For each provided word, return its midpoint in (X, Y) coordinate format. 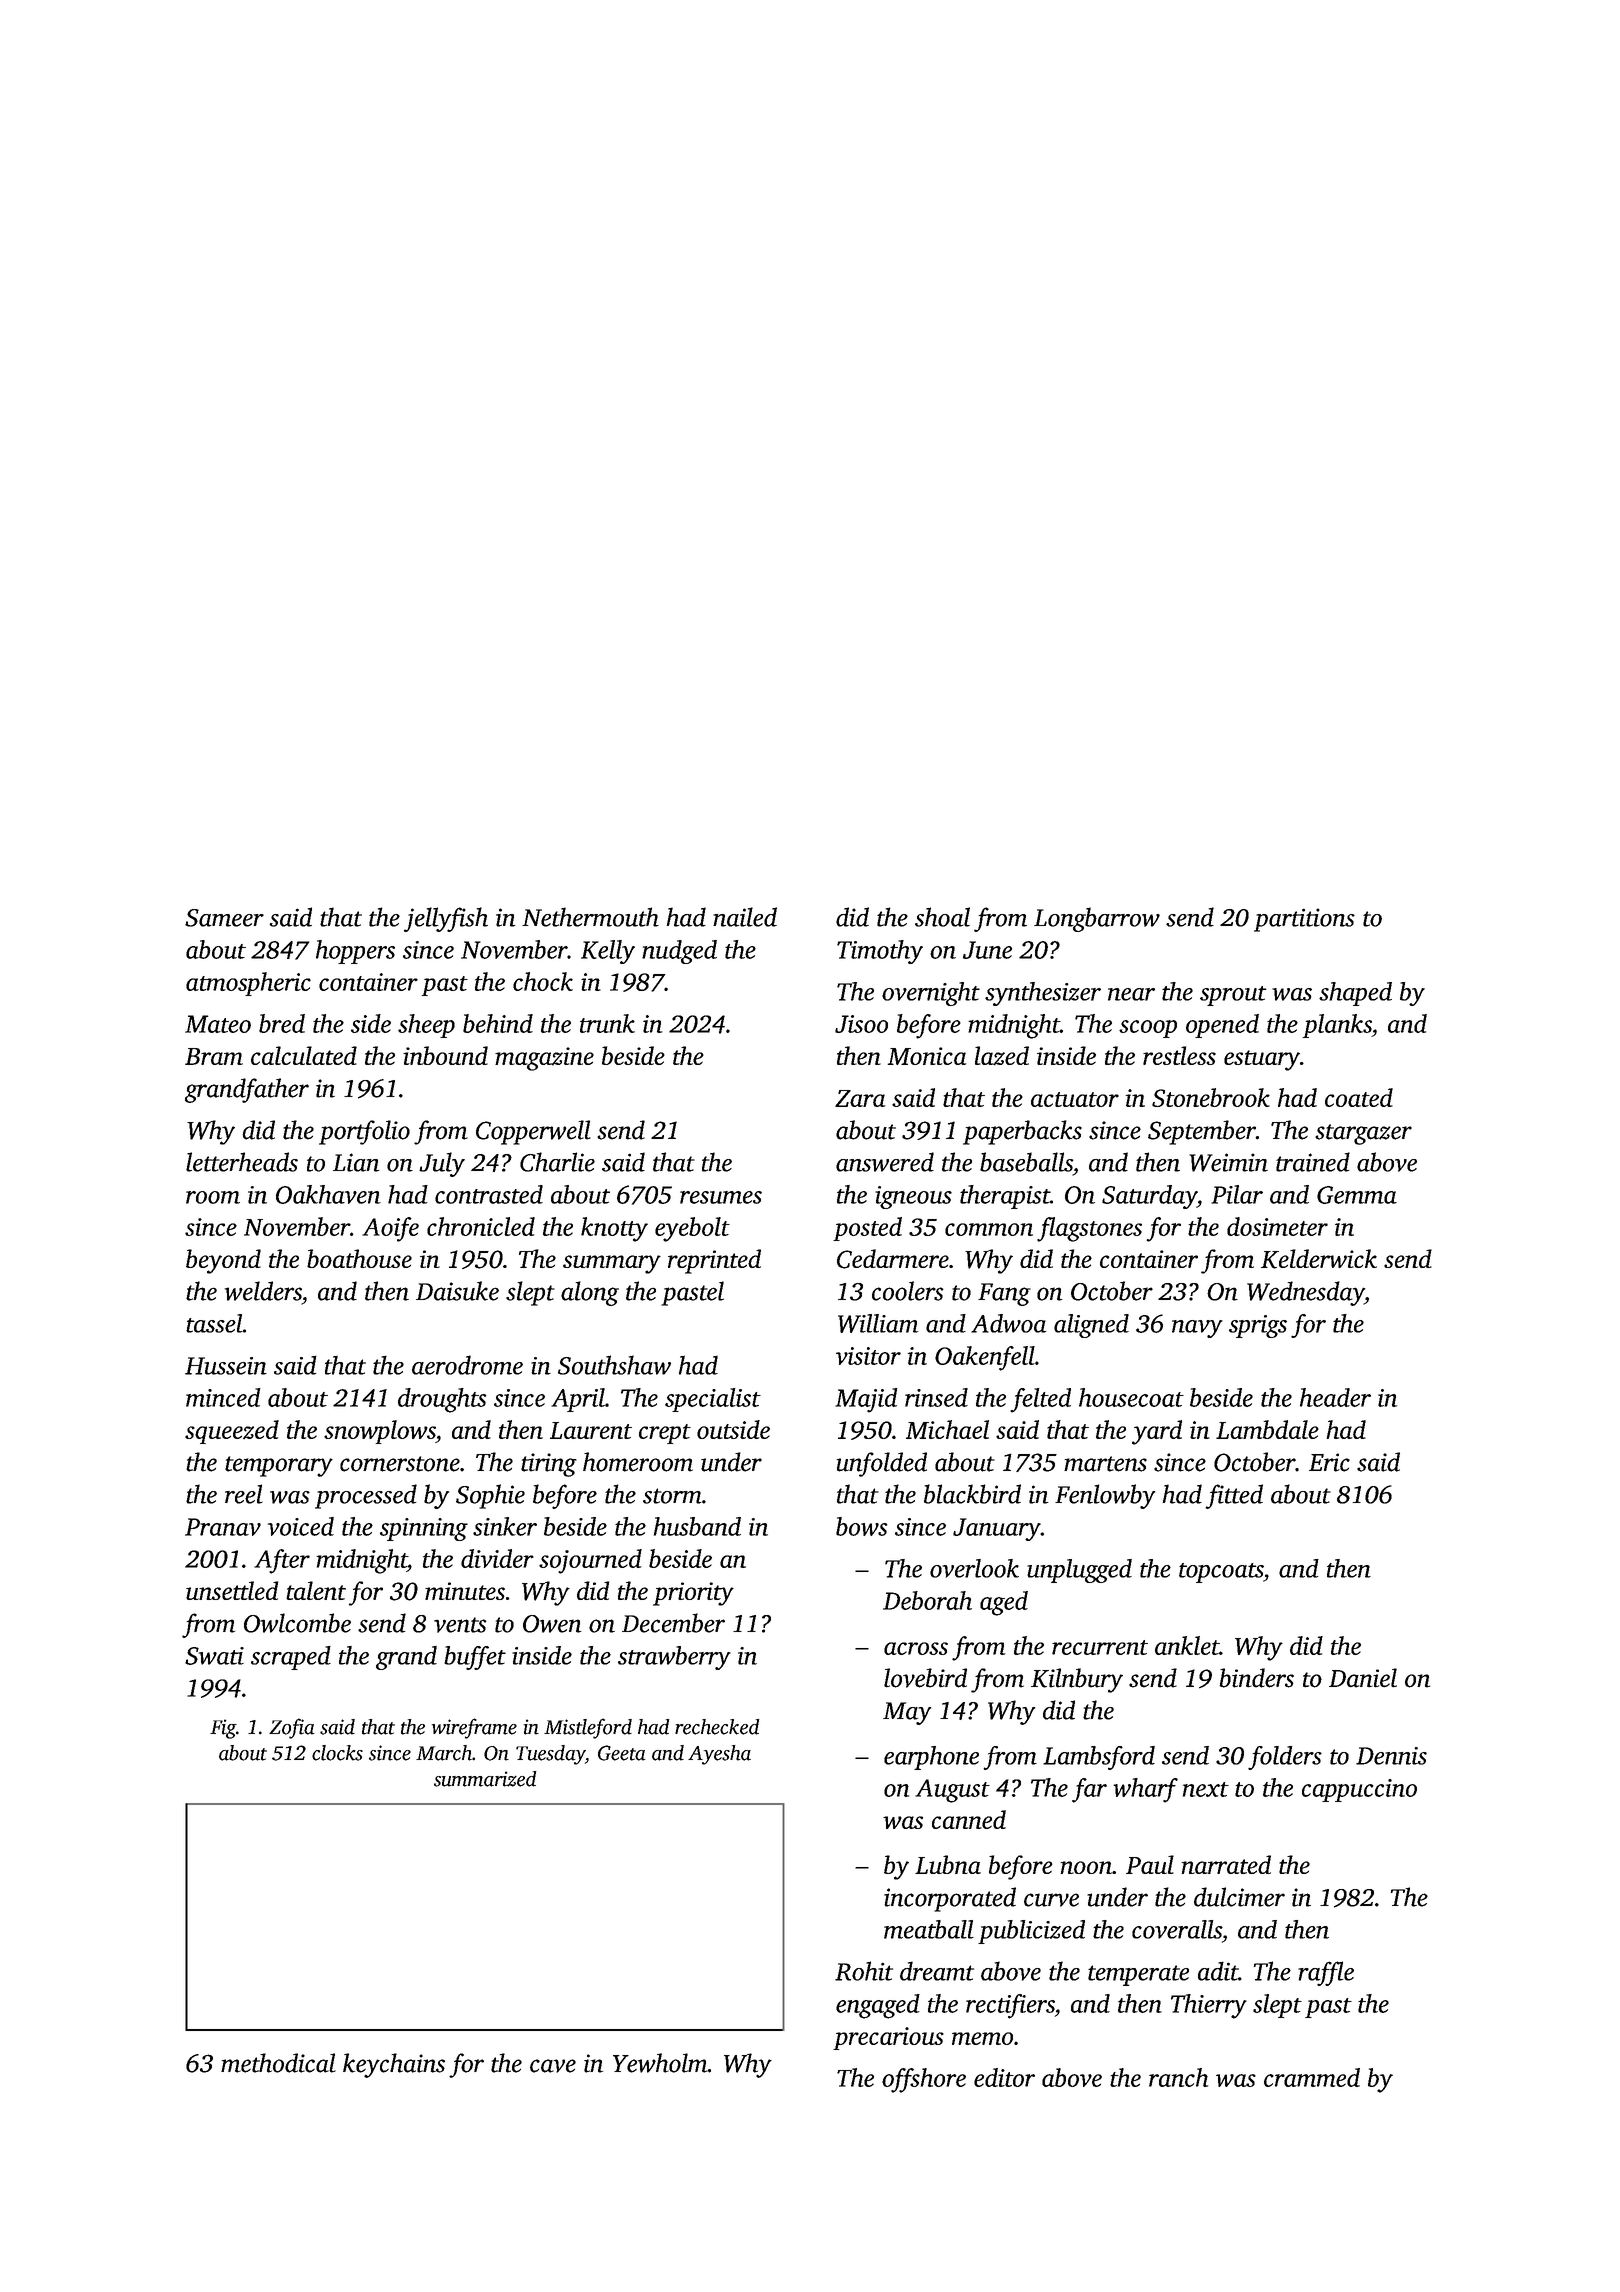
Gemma (1357, 1195)
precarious (888, 2038)
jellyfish (446, 919)
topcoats (1221, 1573)
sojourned (590, 1561)
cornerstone (400, 1464)
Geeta (622, 1753)
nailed (745, 917)
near (1131, 994)
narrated (1226, 1864)
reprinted (714, 1261)
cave (553, 2066)
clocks (337, 1753)
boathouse (359, 1258)
